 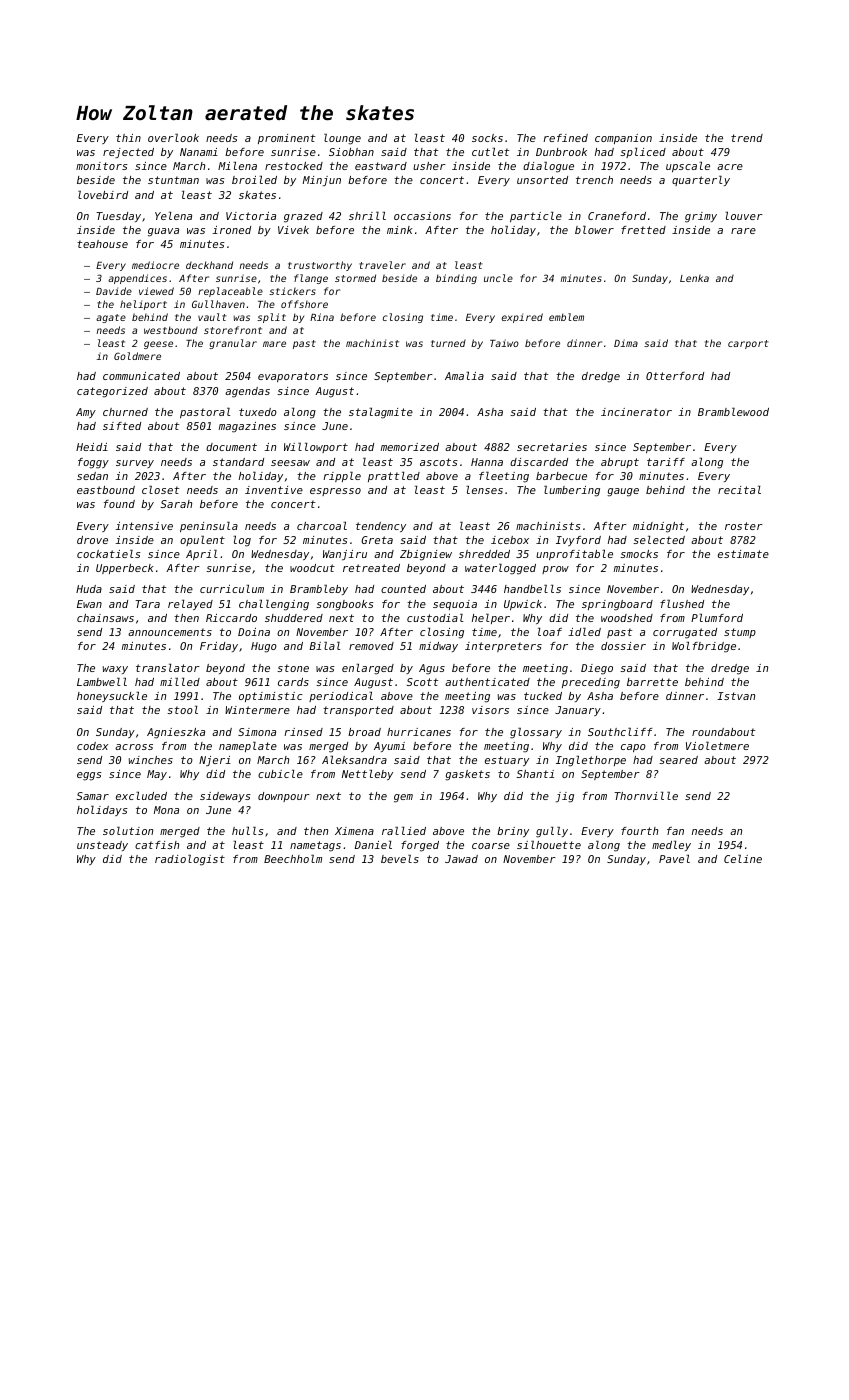 I want to click on tucked, so click(x=543, y=696).
